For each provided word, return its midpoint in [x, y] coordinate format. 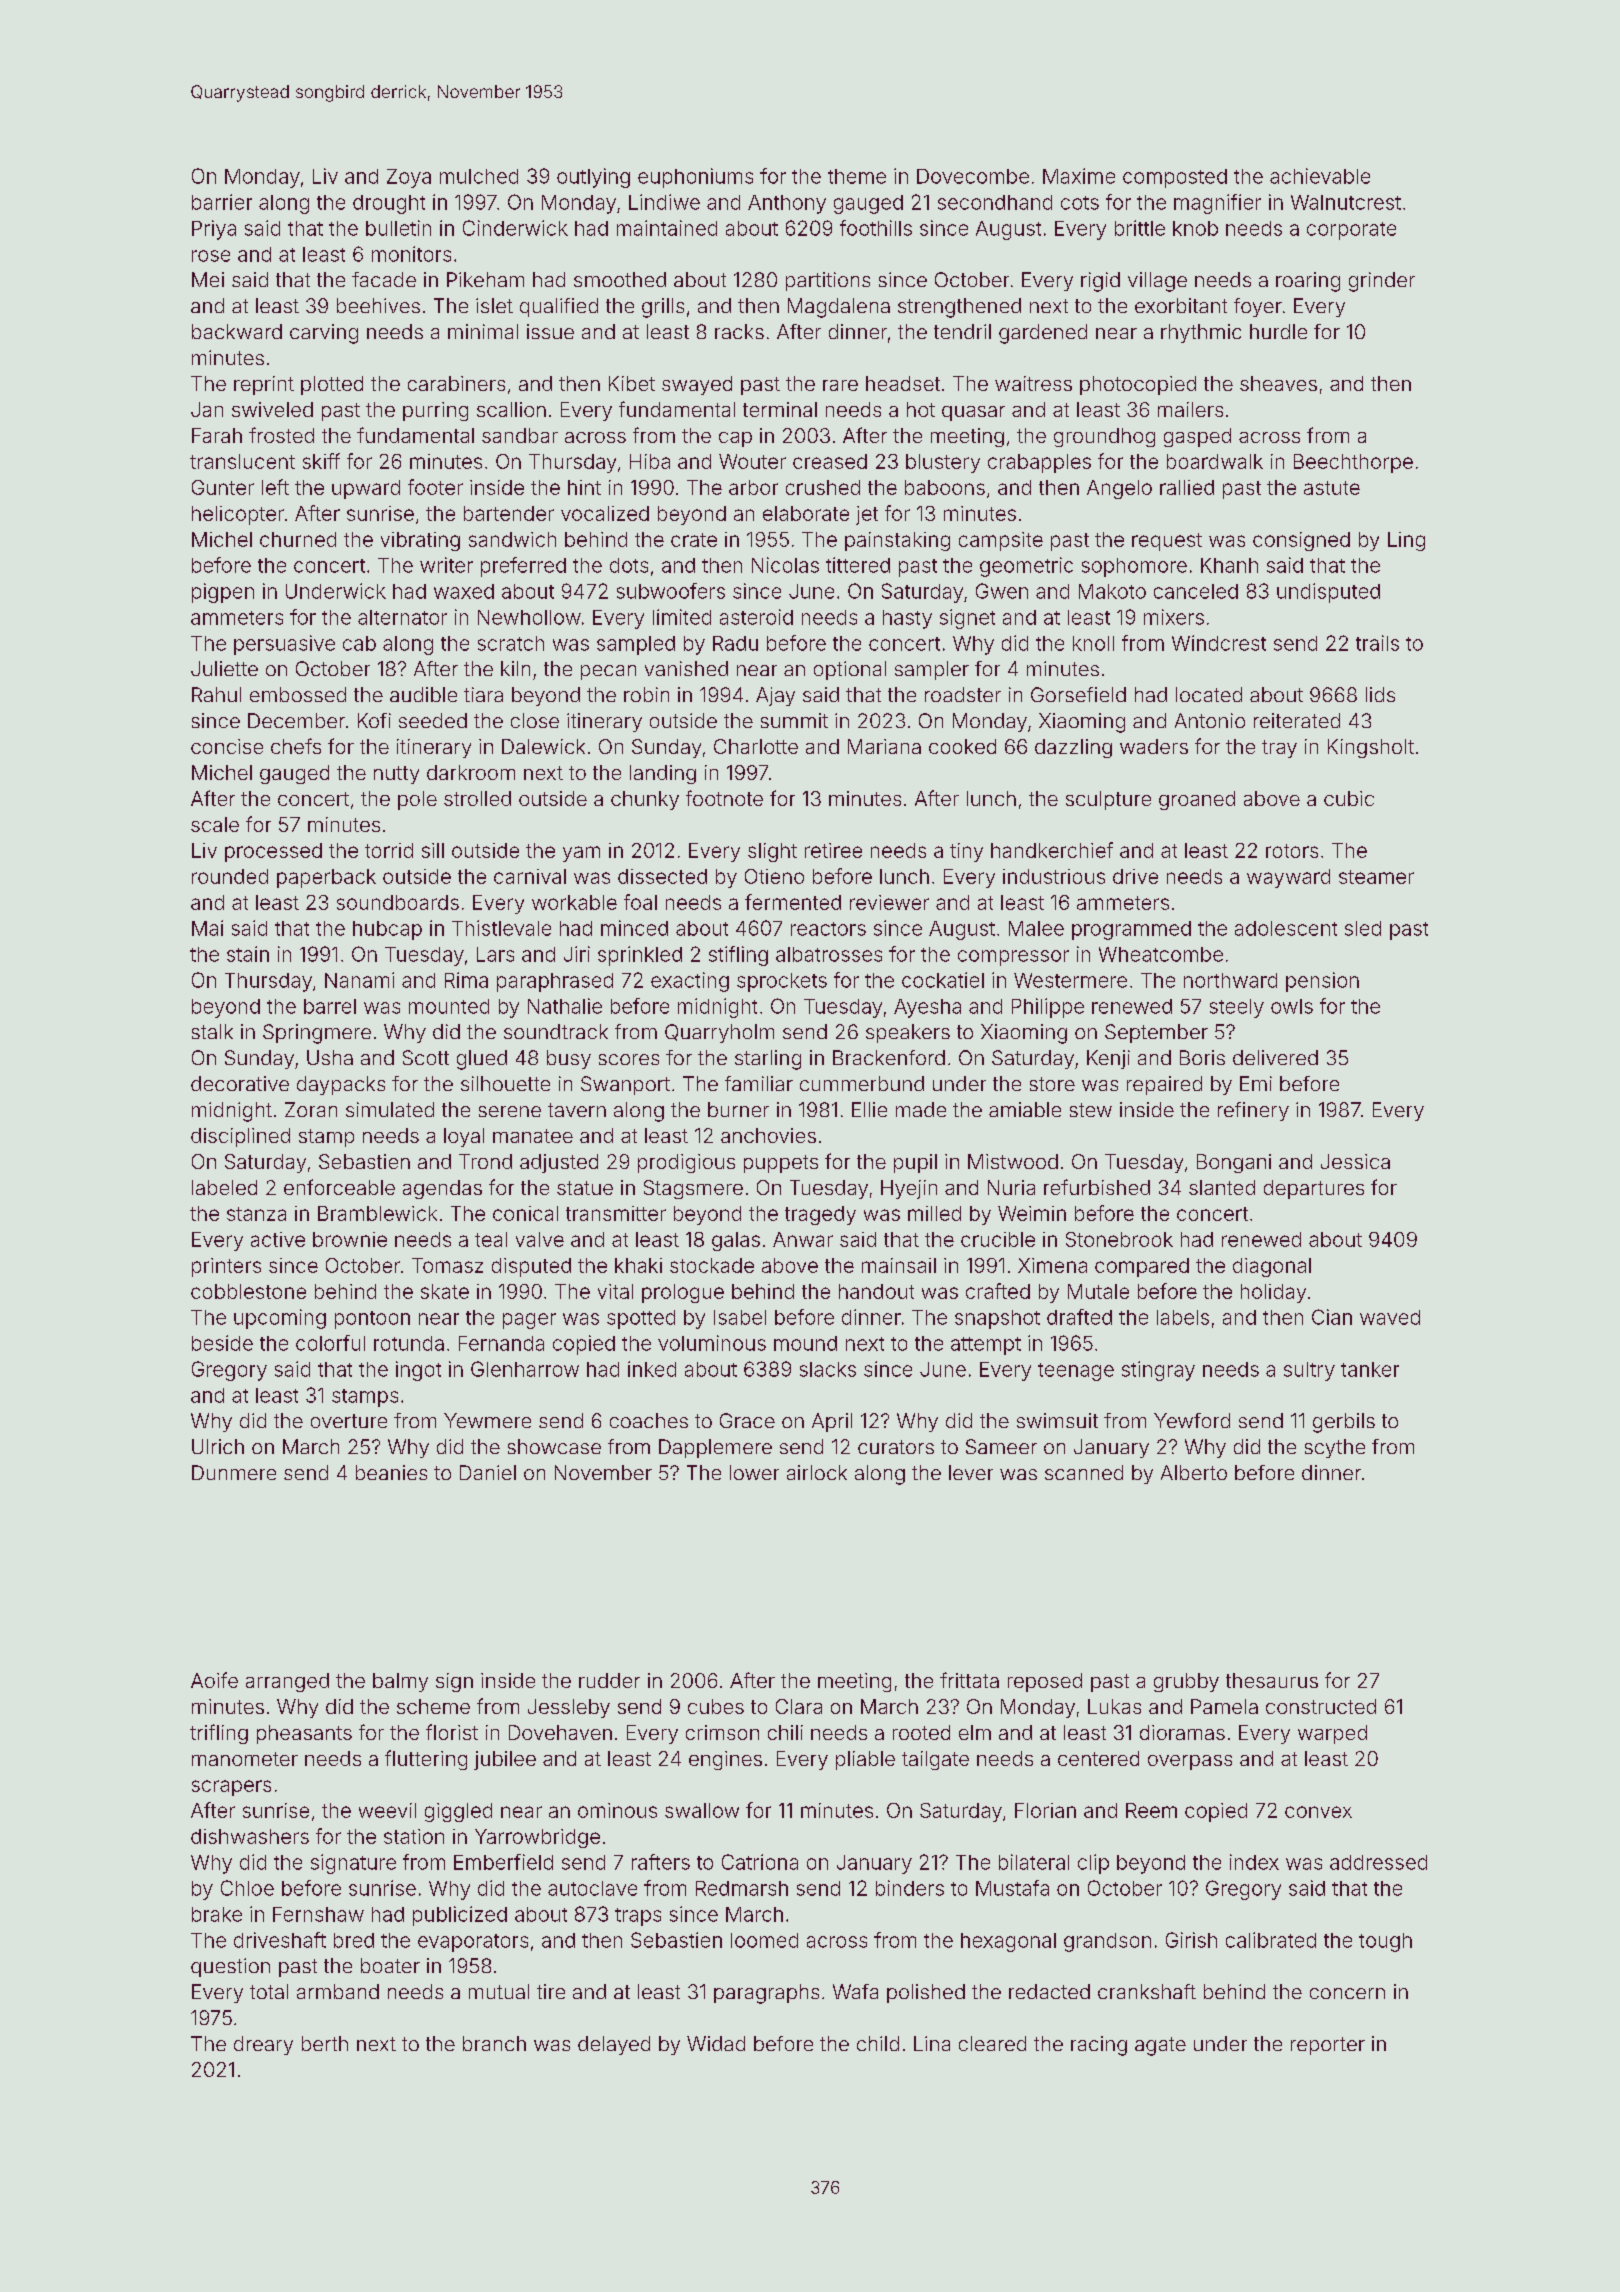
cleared [992, 2043]
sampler [932, 670]
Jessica [1355, 1161]
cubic [1349, 798]
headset [903, 383]
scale [215, 824]
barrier [222, 202]
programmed [1131, 930]
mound [805, 1343]
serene [510, 1111]
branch [494, 2043]
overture [349, 1421]
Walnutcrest [1346, 202]
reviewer [889, 902]
